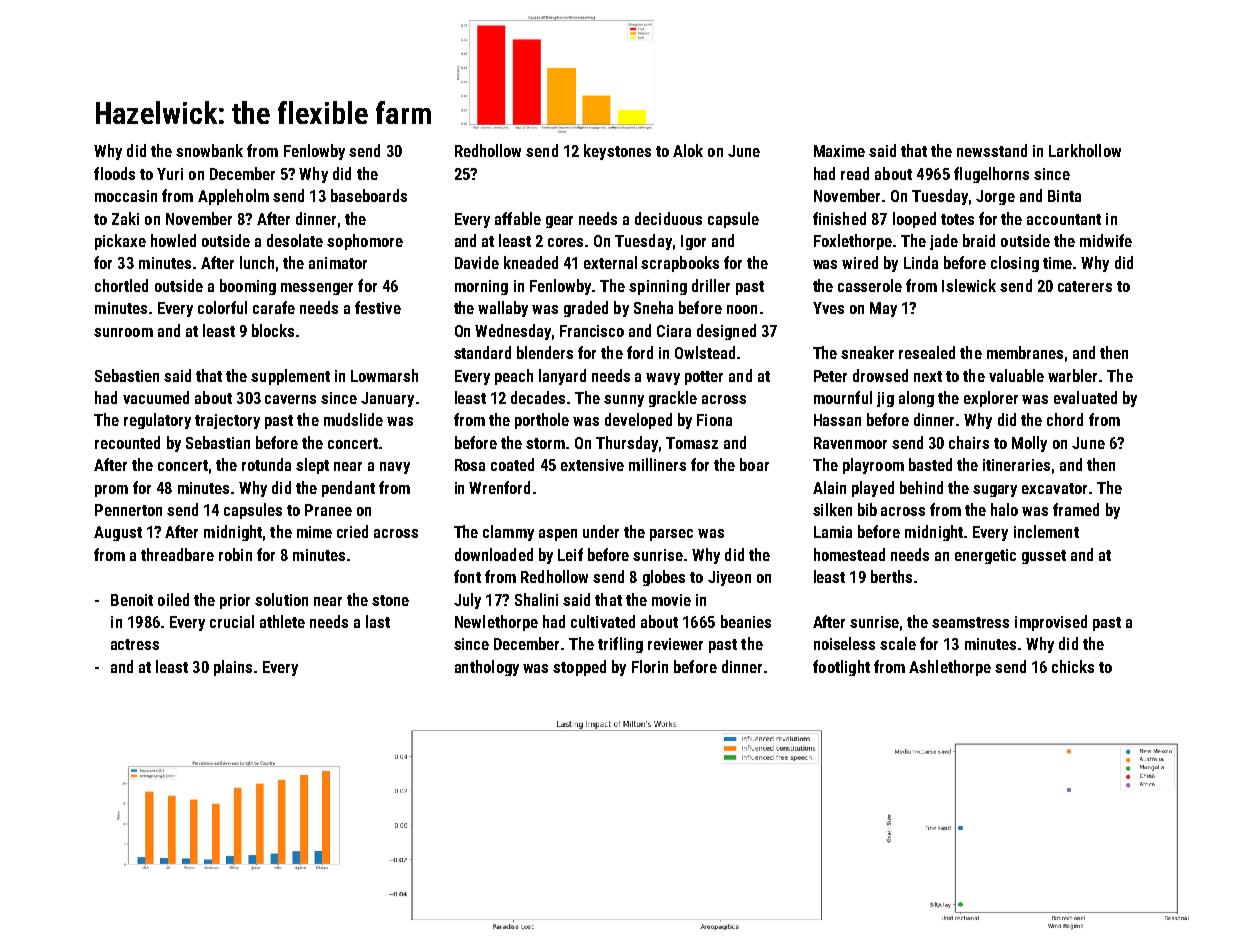  I want to click on Jorge, so click(995, 197).
